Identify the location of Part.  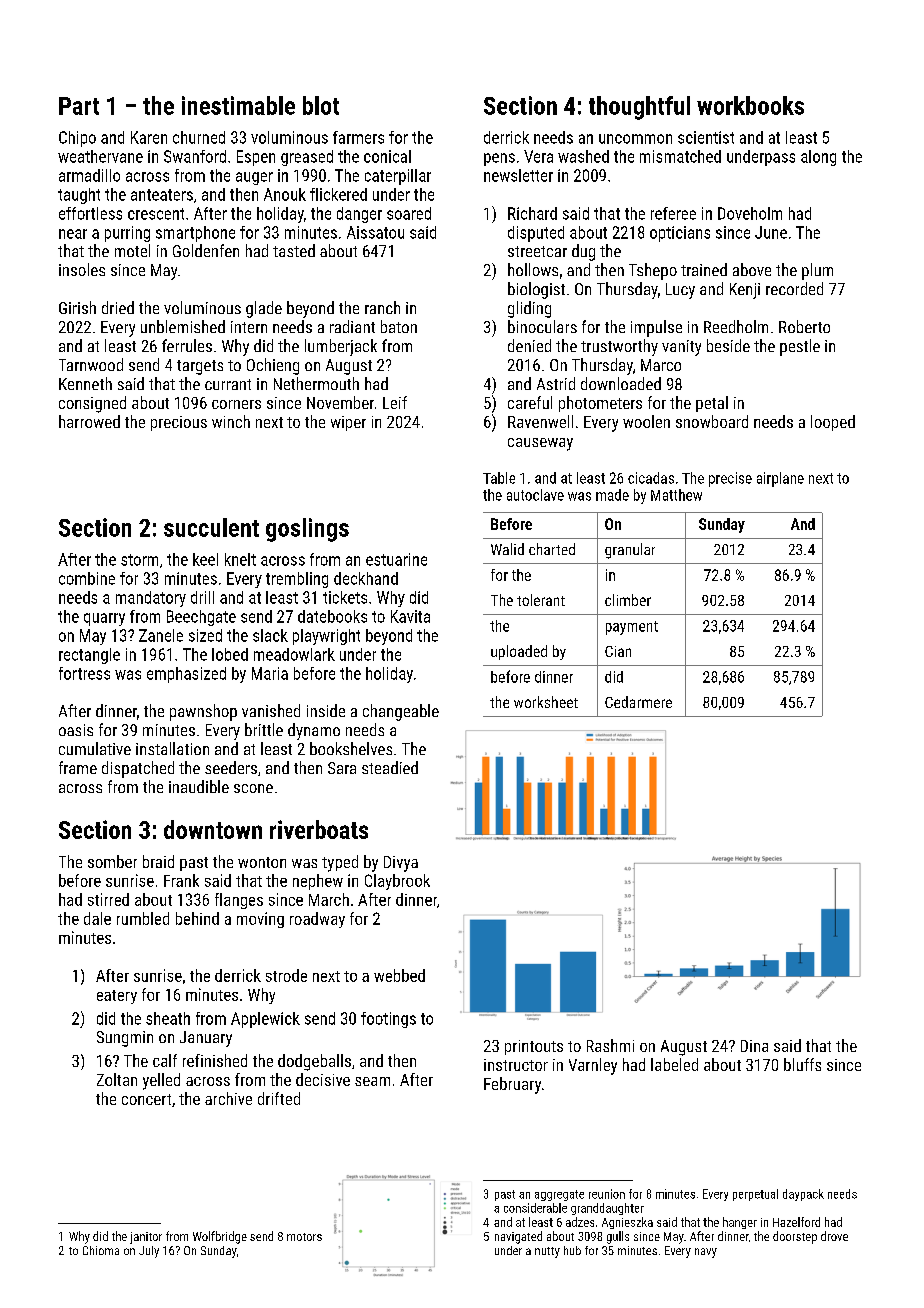
(79, 106).
